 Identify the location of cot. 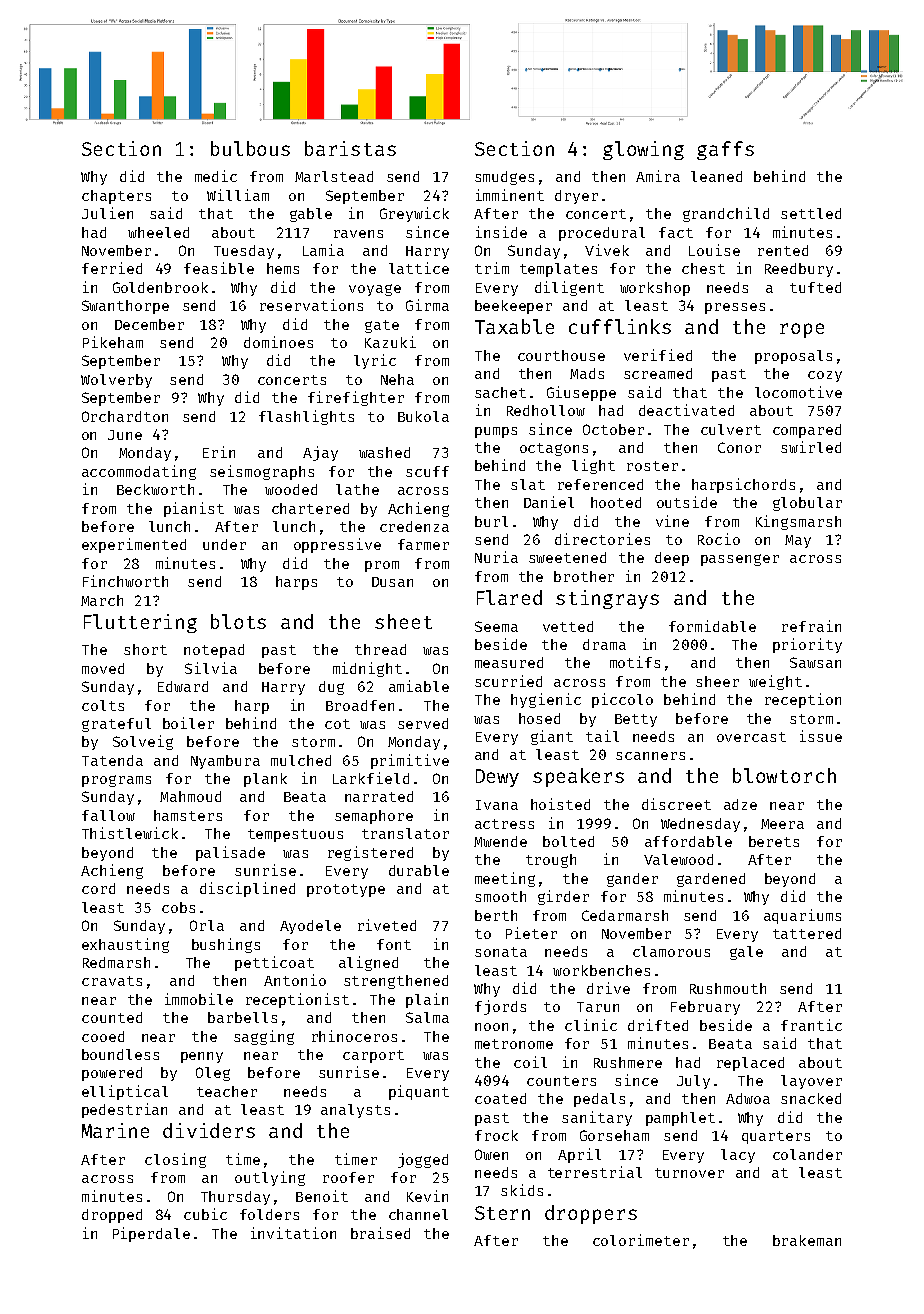
(337, 724).
